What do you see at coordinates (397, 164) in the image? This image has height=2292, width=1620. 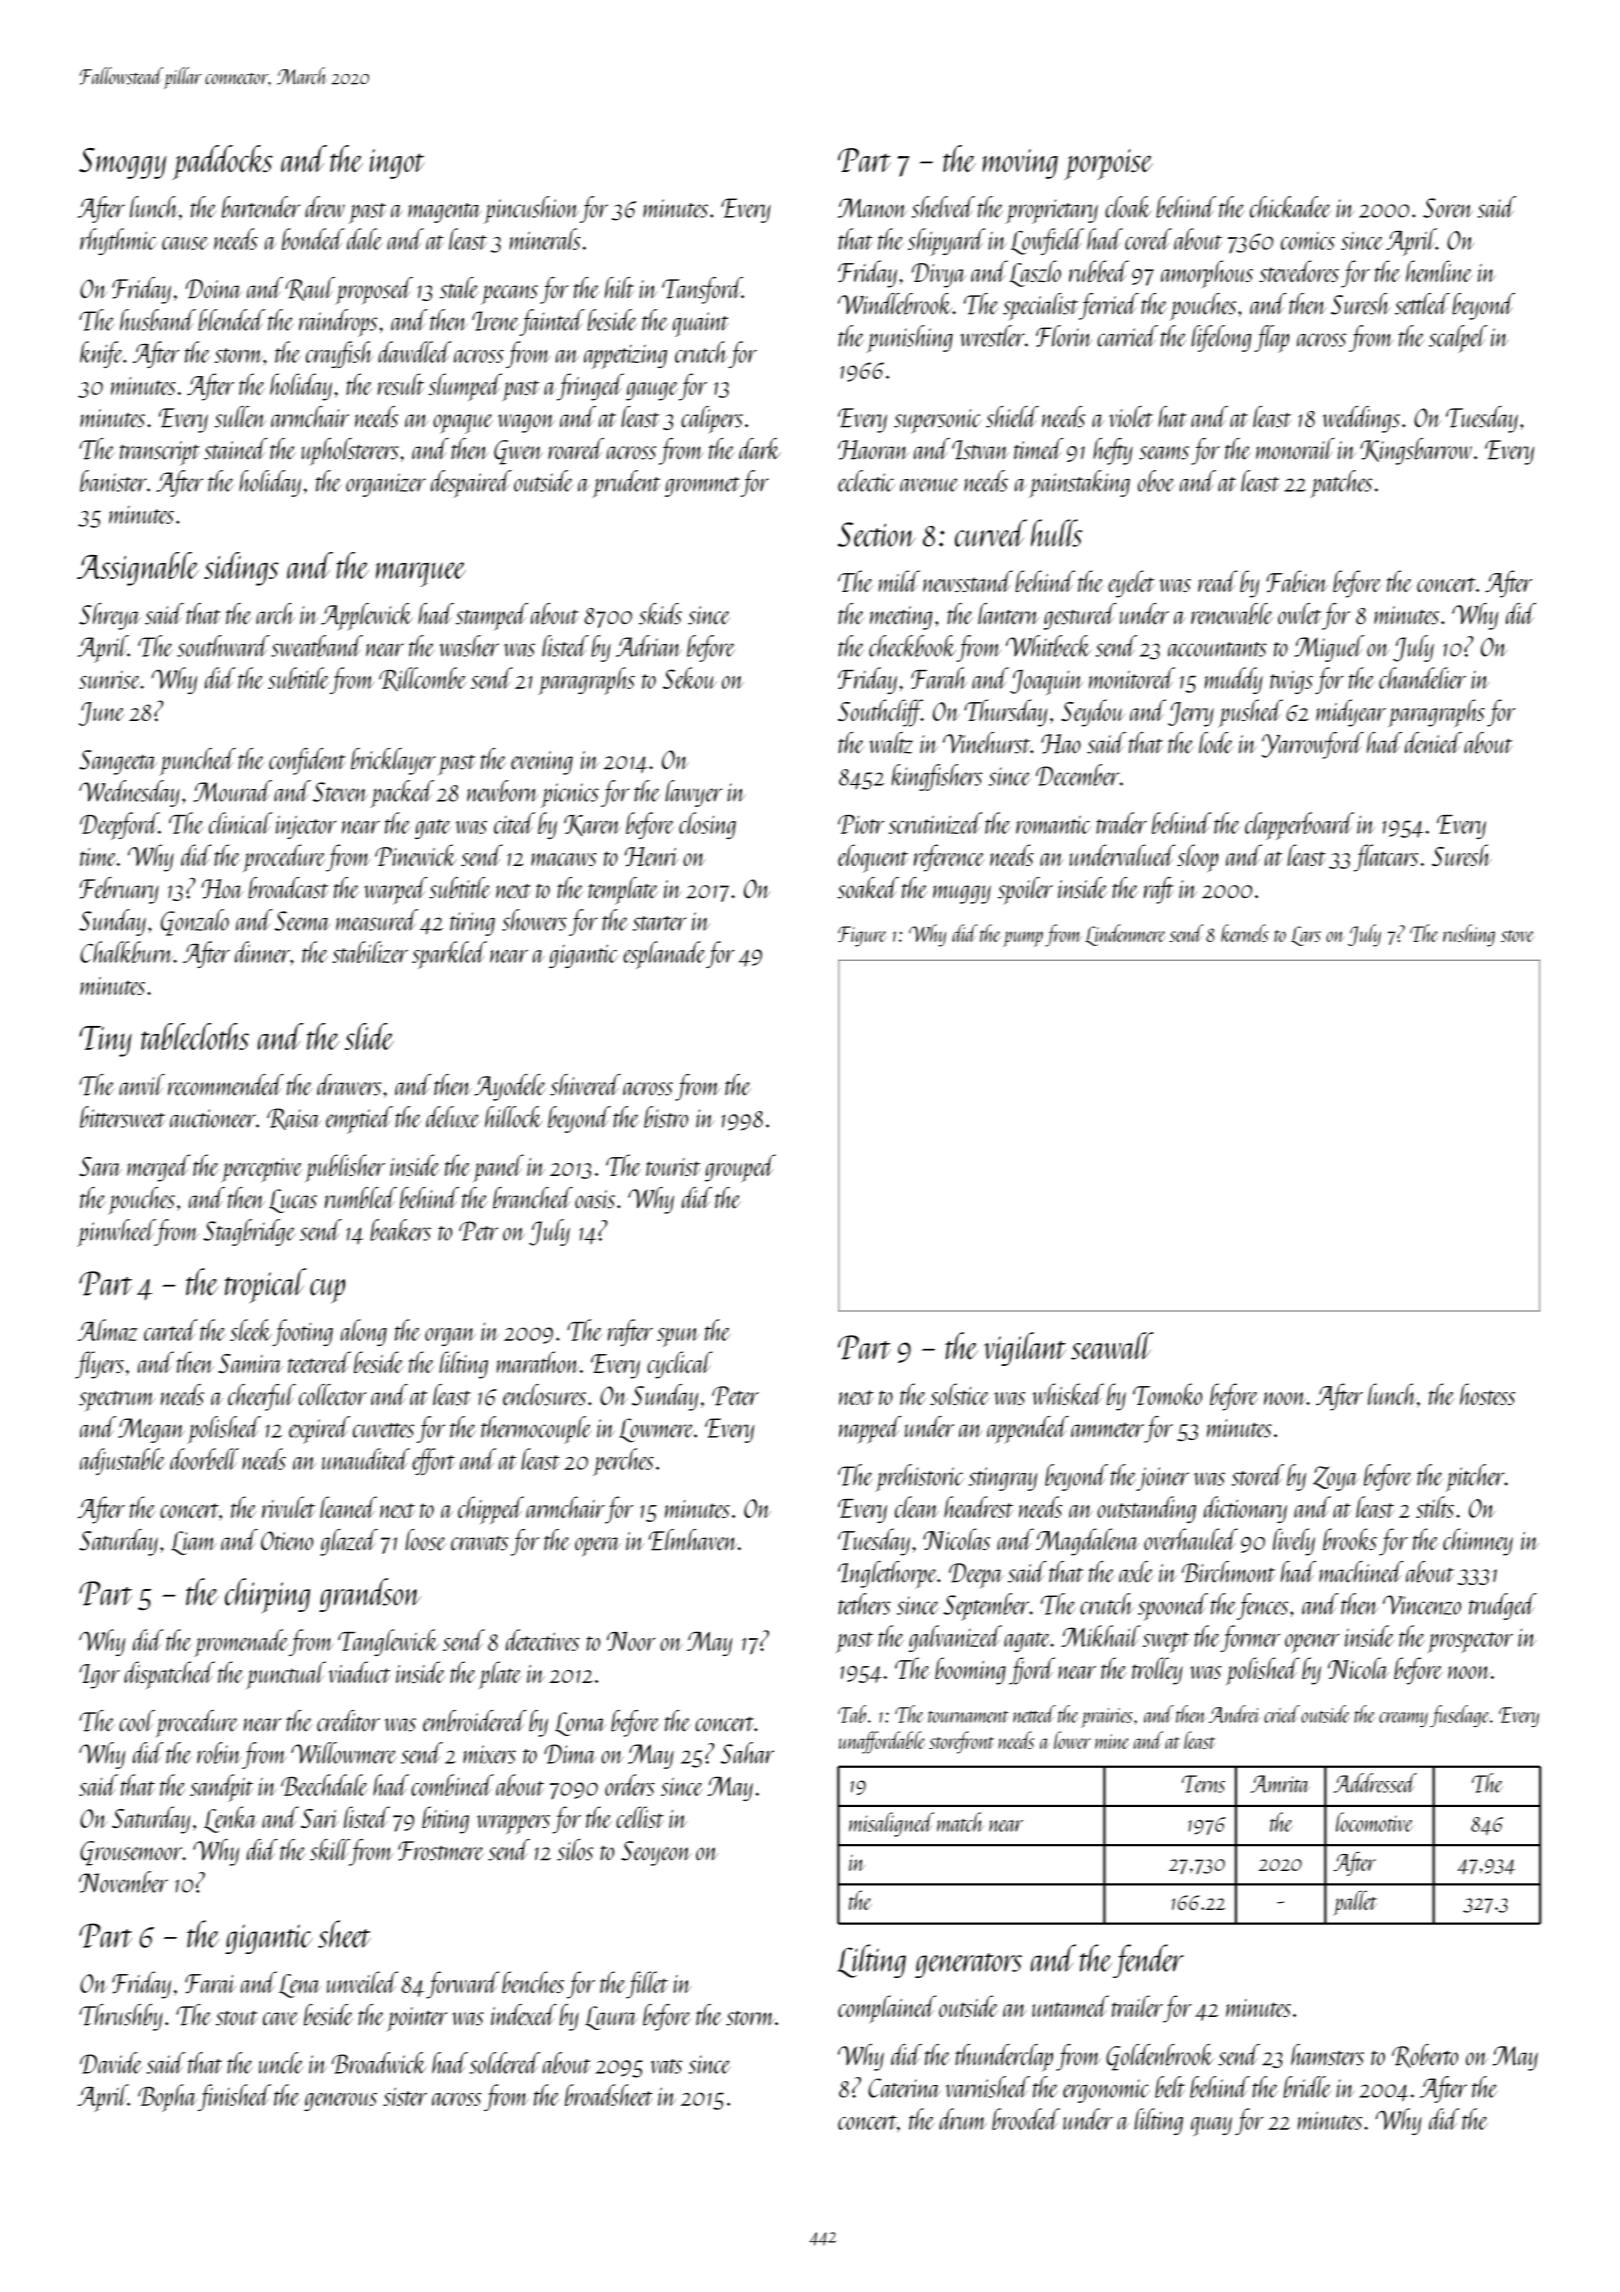 I see `ingot` at bounding box center [397, 164].
